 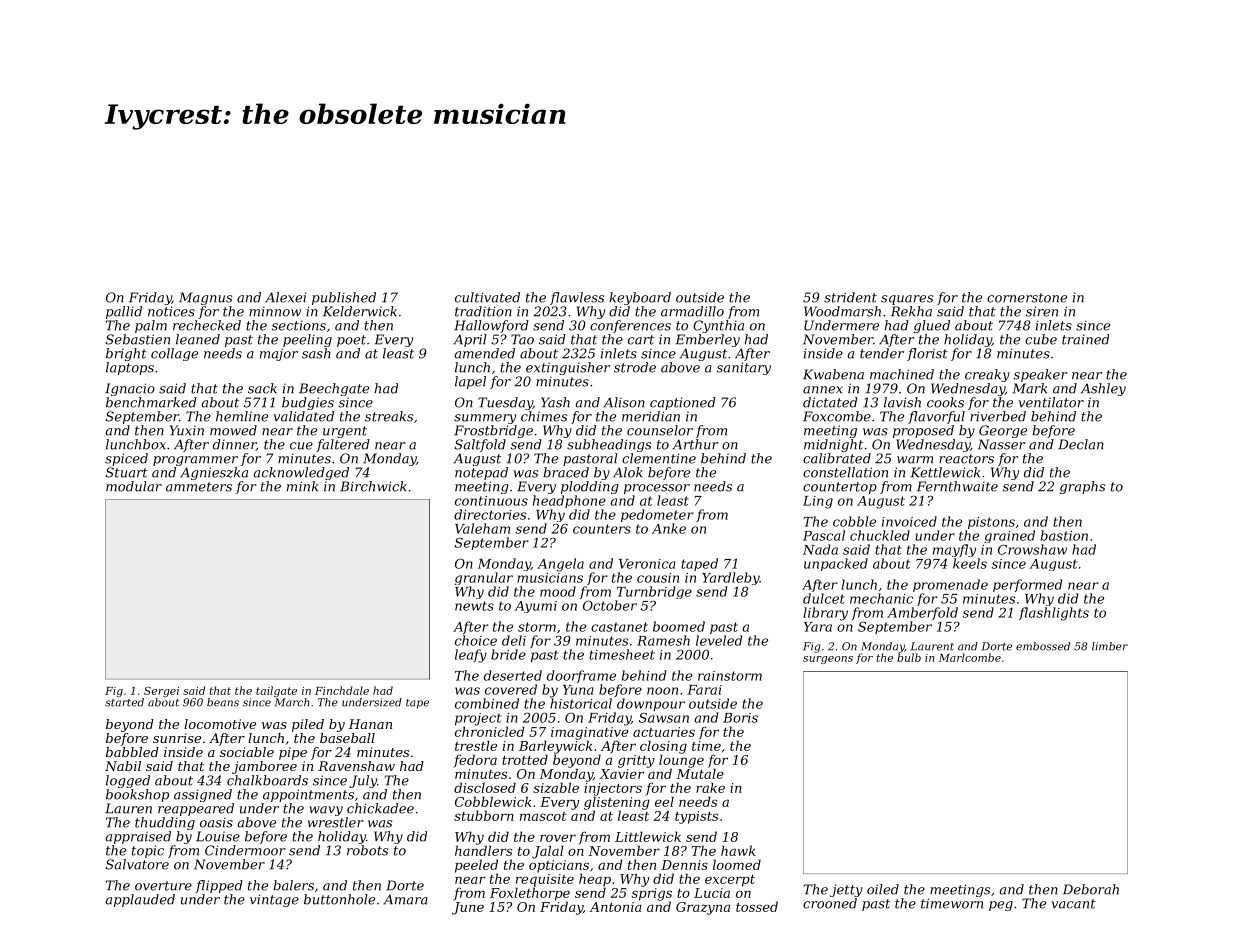 What do you see at coordinates (970, 563) in the page?
I see `keels` at bounding box center [970, 563].
